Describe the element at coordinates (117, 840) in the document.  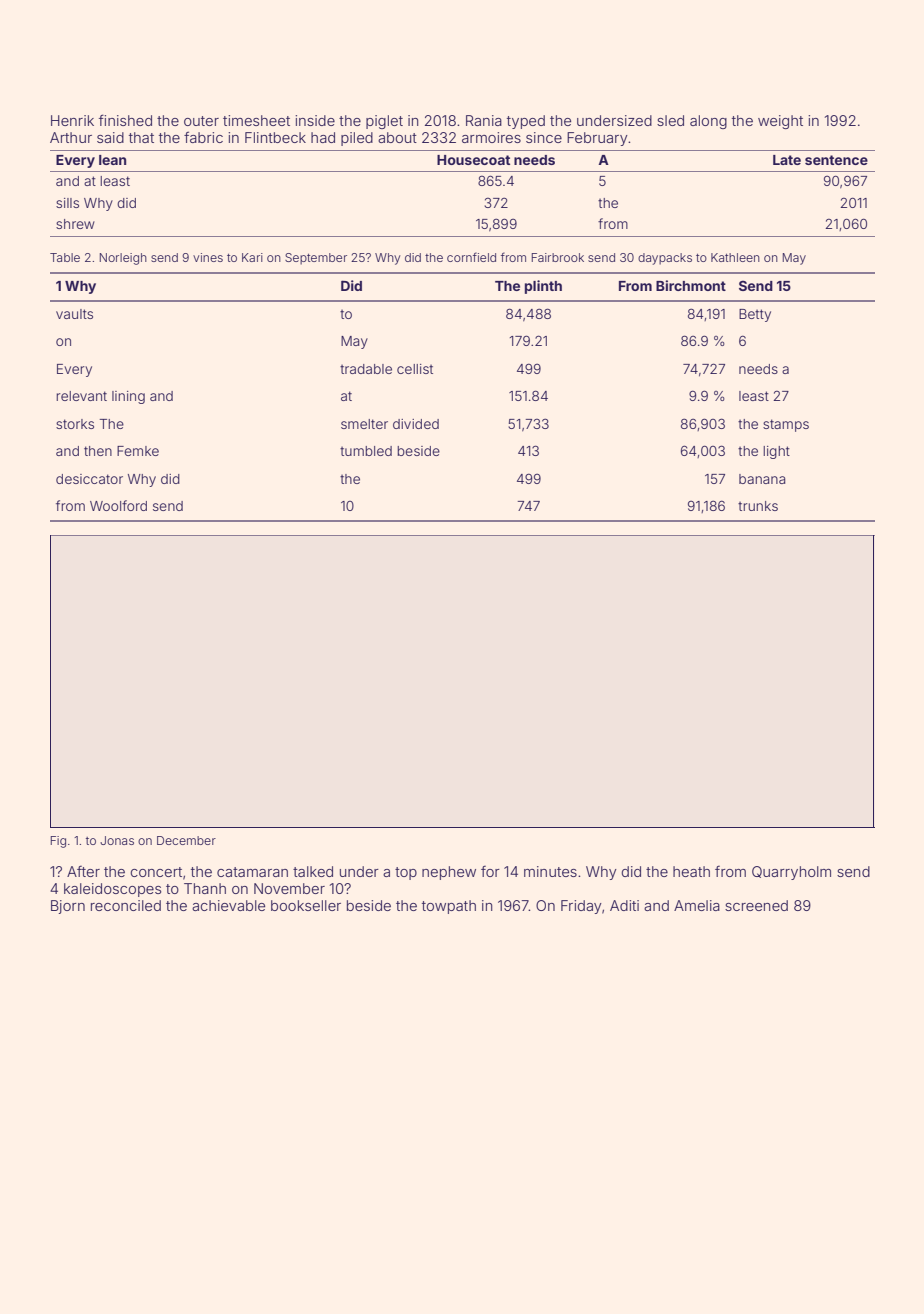
I see `Jonas` at that location.
